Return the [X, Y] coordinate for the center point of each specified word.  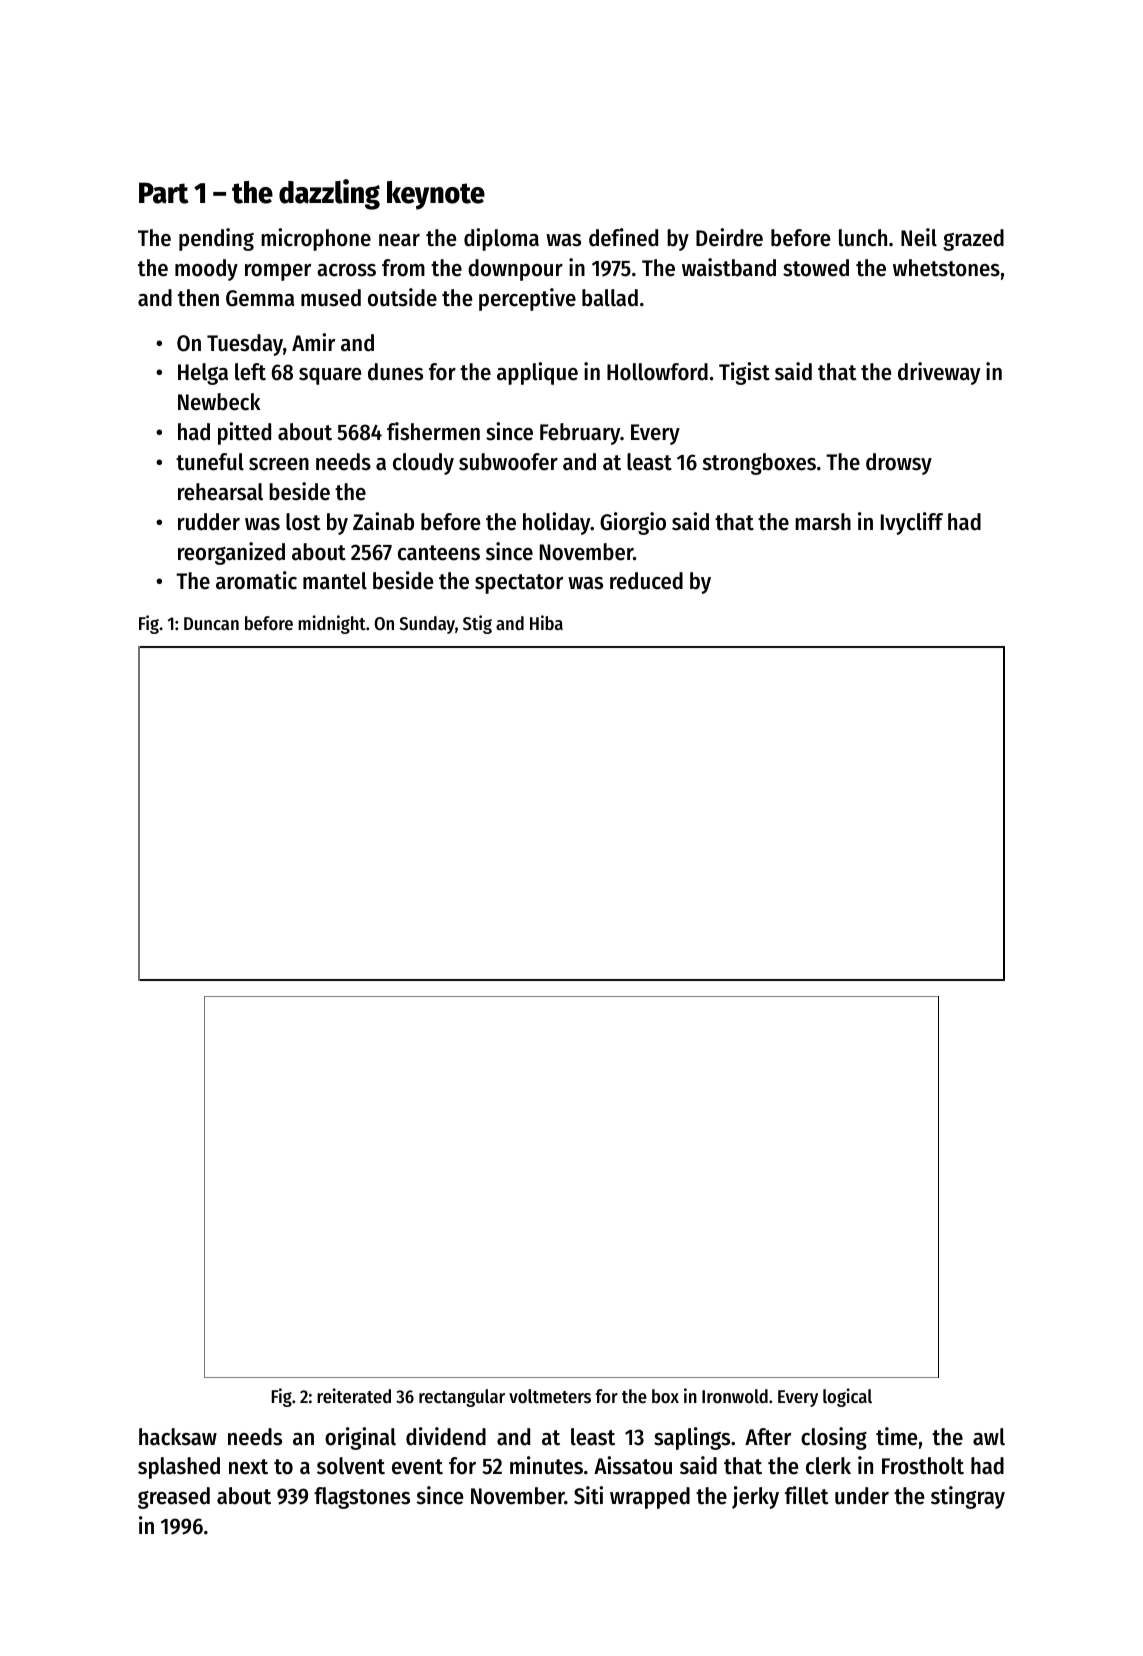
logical [847, 1397]
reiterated [354, 1395]
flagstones [362, 1498]
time [896, 1436]
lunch [863, 238]
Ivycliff [912, 523]
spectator [519, 584]
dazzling [329, 194]
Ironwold [735, 1396]
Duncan [211, 623]
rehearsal [220, 492]
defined [623, 237]
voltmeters [550, 1396]
